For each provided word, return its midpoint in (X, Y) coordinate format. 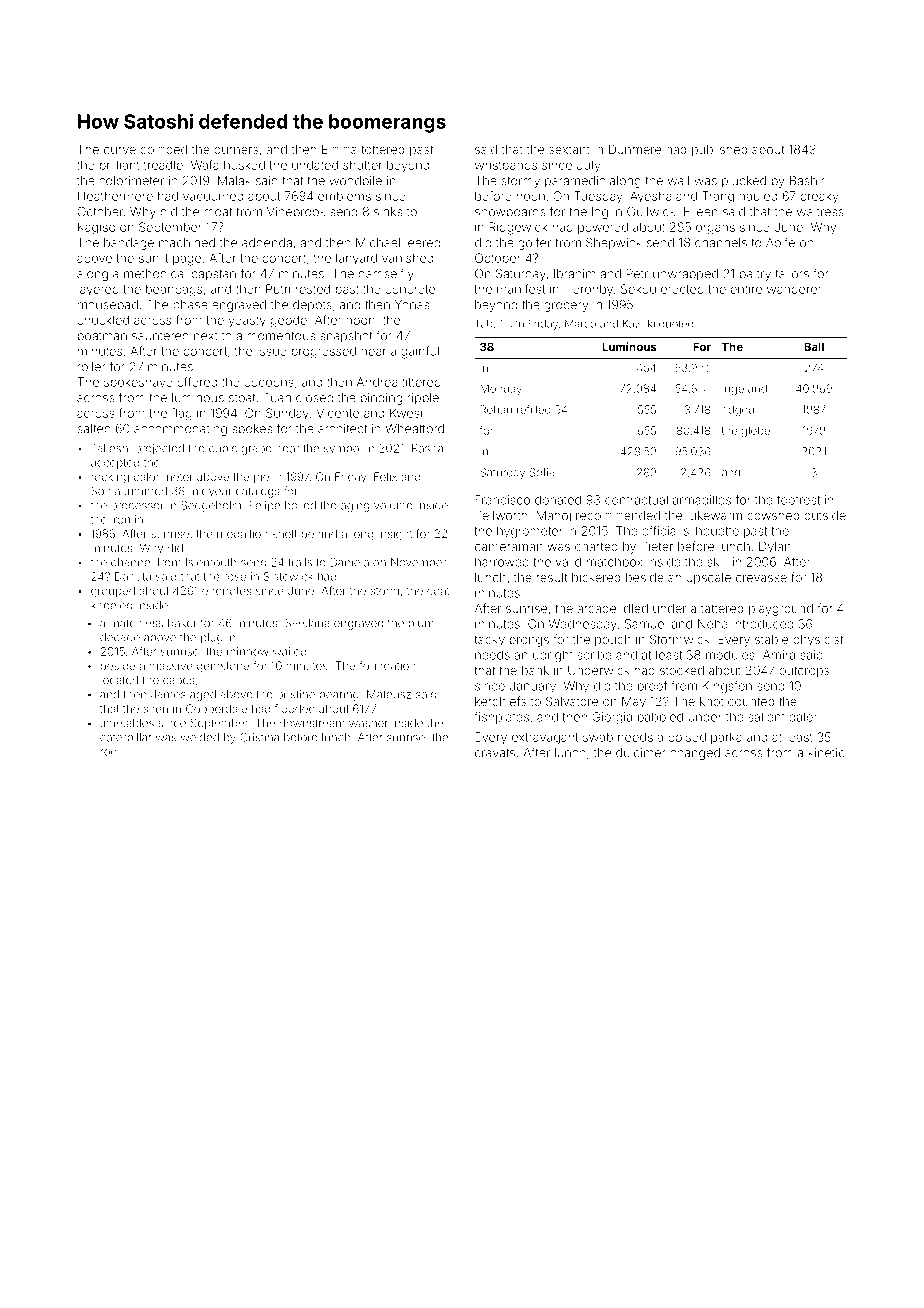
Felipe (264, 506)
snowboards (510, 212)
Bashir (807, 181)
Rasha (427, 448)
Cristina (259, 737)
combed (164, 149)
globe (755, 431)
